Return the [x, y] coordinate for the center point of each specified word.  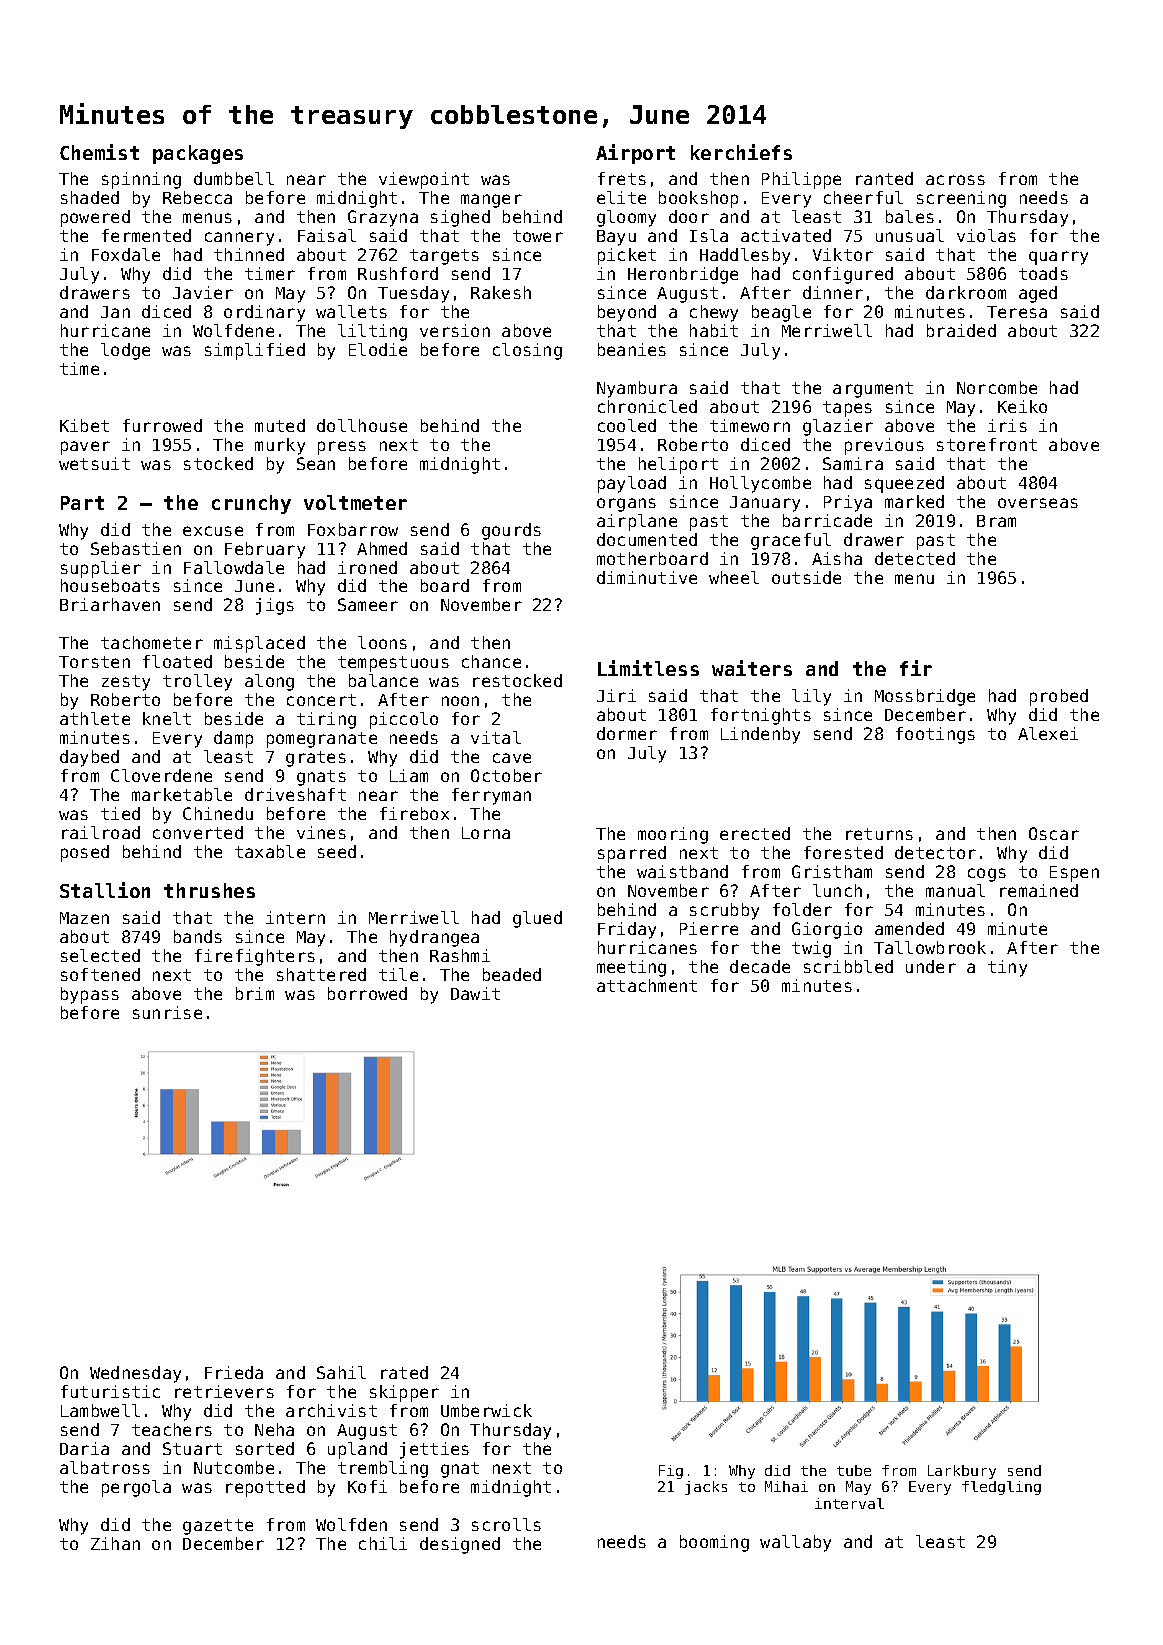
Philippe [801, 180]
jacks [706, 1488]
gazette [218, 1527]
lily [811, 697]
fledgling [1001, 1488]
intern [295, 917]
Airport [635, 154]
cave [512, 758]
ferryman [491, 796]
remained [1039, 890]
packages [198, 154]
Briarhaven [110, 604]
